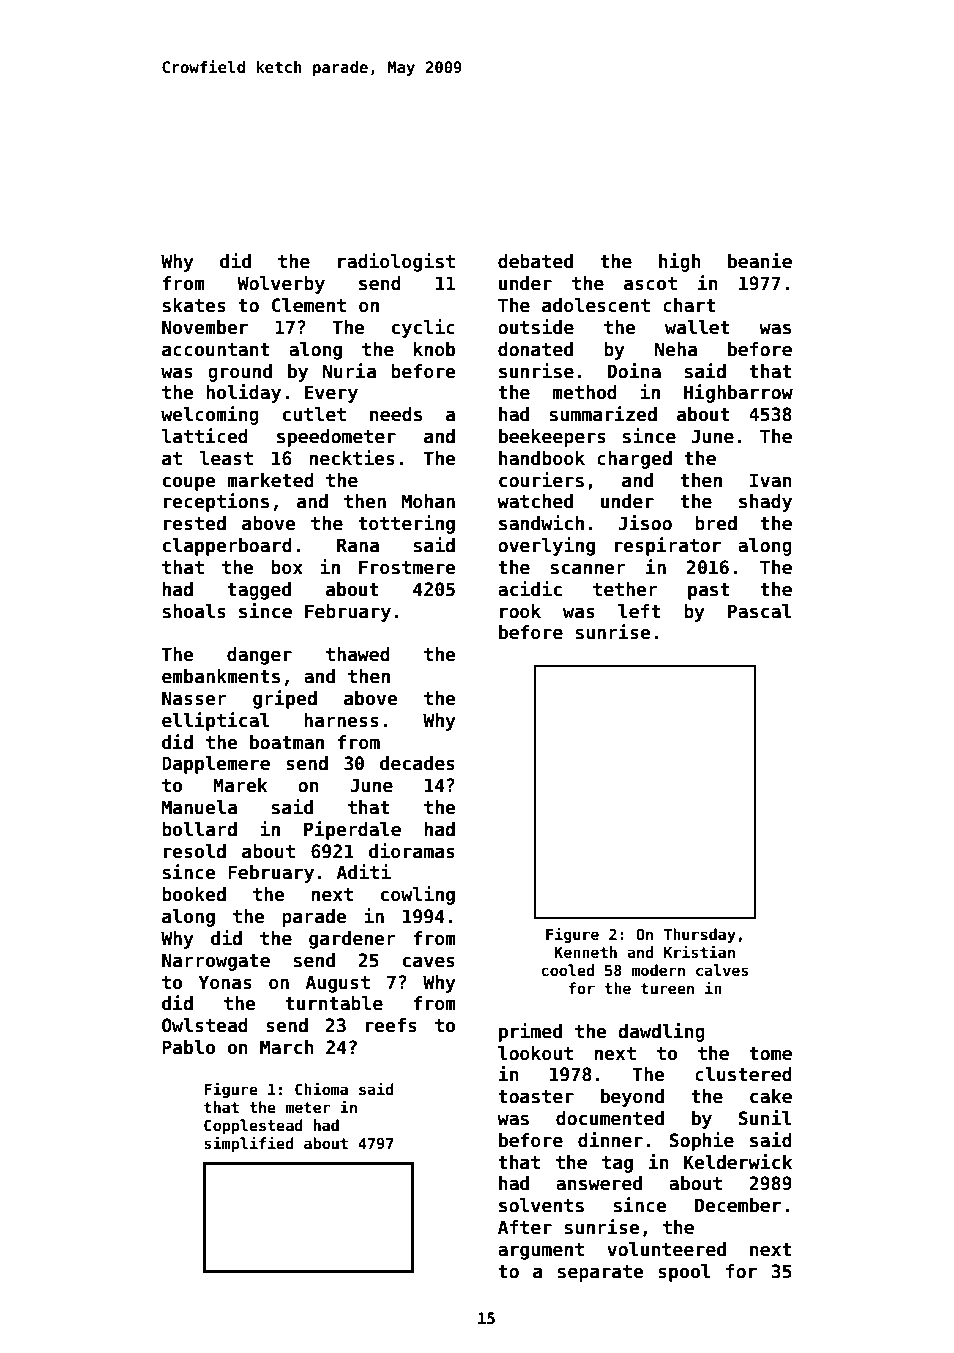 This document has width=954, height=1353. What do you see at coordinates (249, 1144) in the document?
I see `simplified` at bounding box center [249, 1144].
